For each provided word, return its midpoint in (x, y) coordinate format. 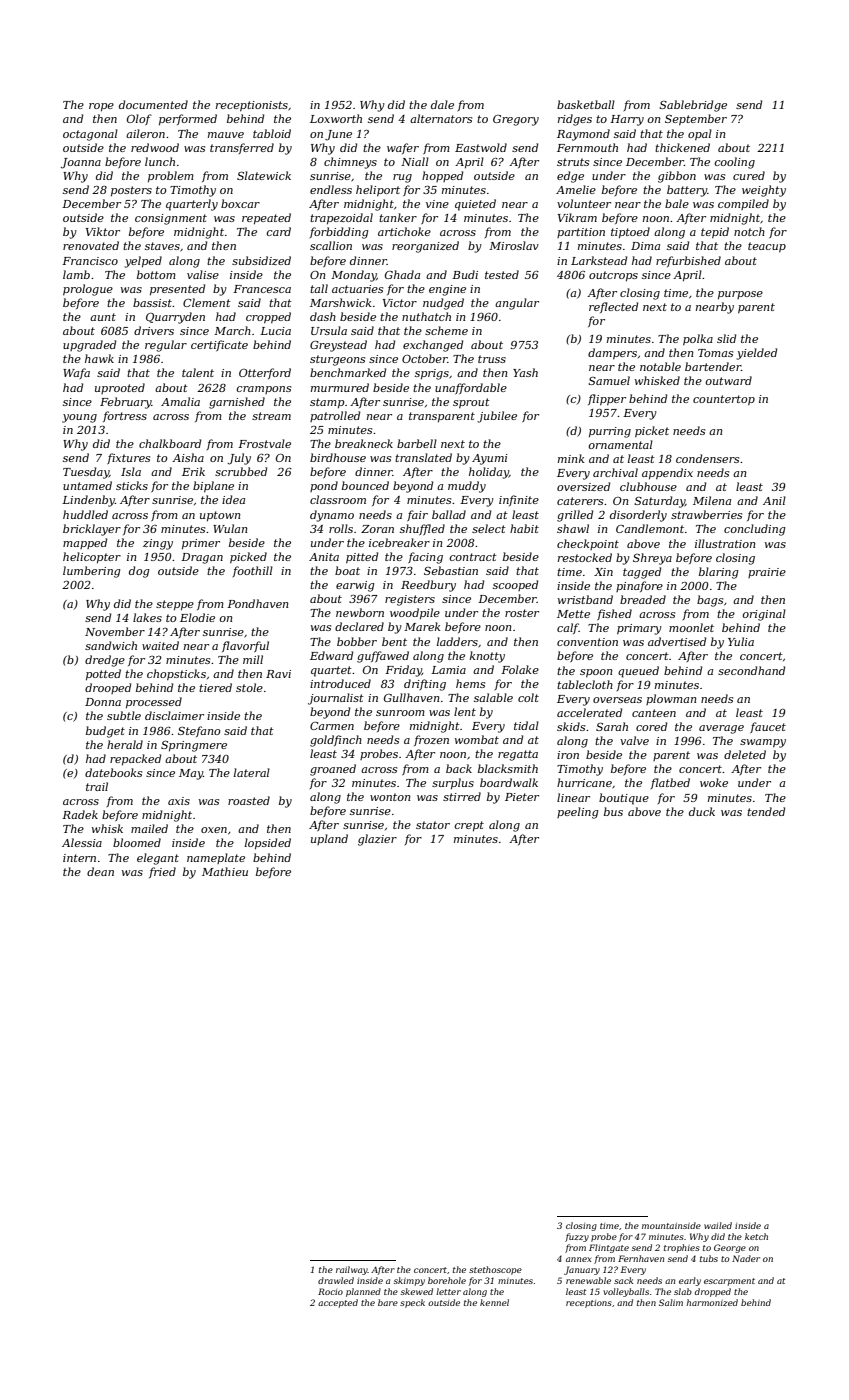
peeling (578, 813)
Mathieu (225, 871)
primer (201, 544)
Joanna (81, 163)
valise (203, 274)
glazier (377, 840)
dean (100, 871)
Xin (603, 572)
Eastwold (481, 147)
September (696, 119)
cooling (734, 163)
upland (329, 839)
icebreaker (399, 542)
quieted (475, 205)
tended (766, 811)
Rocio (330, 1291)
